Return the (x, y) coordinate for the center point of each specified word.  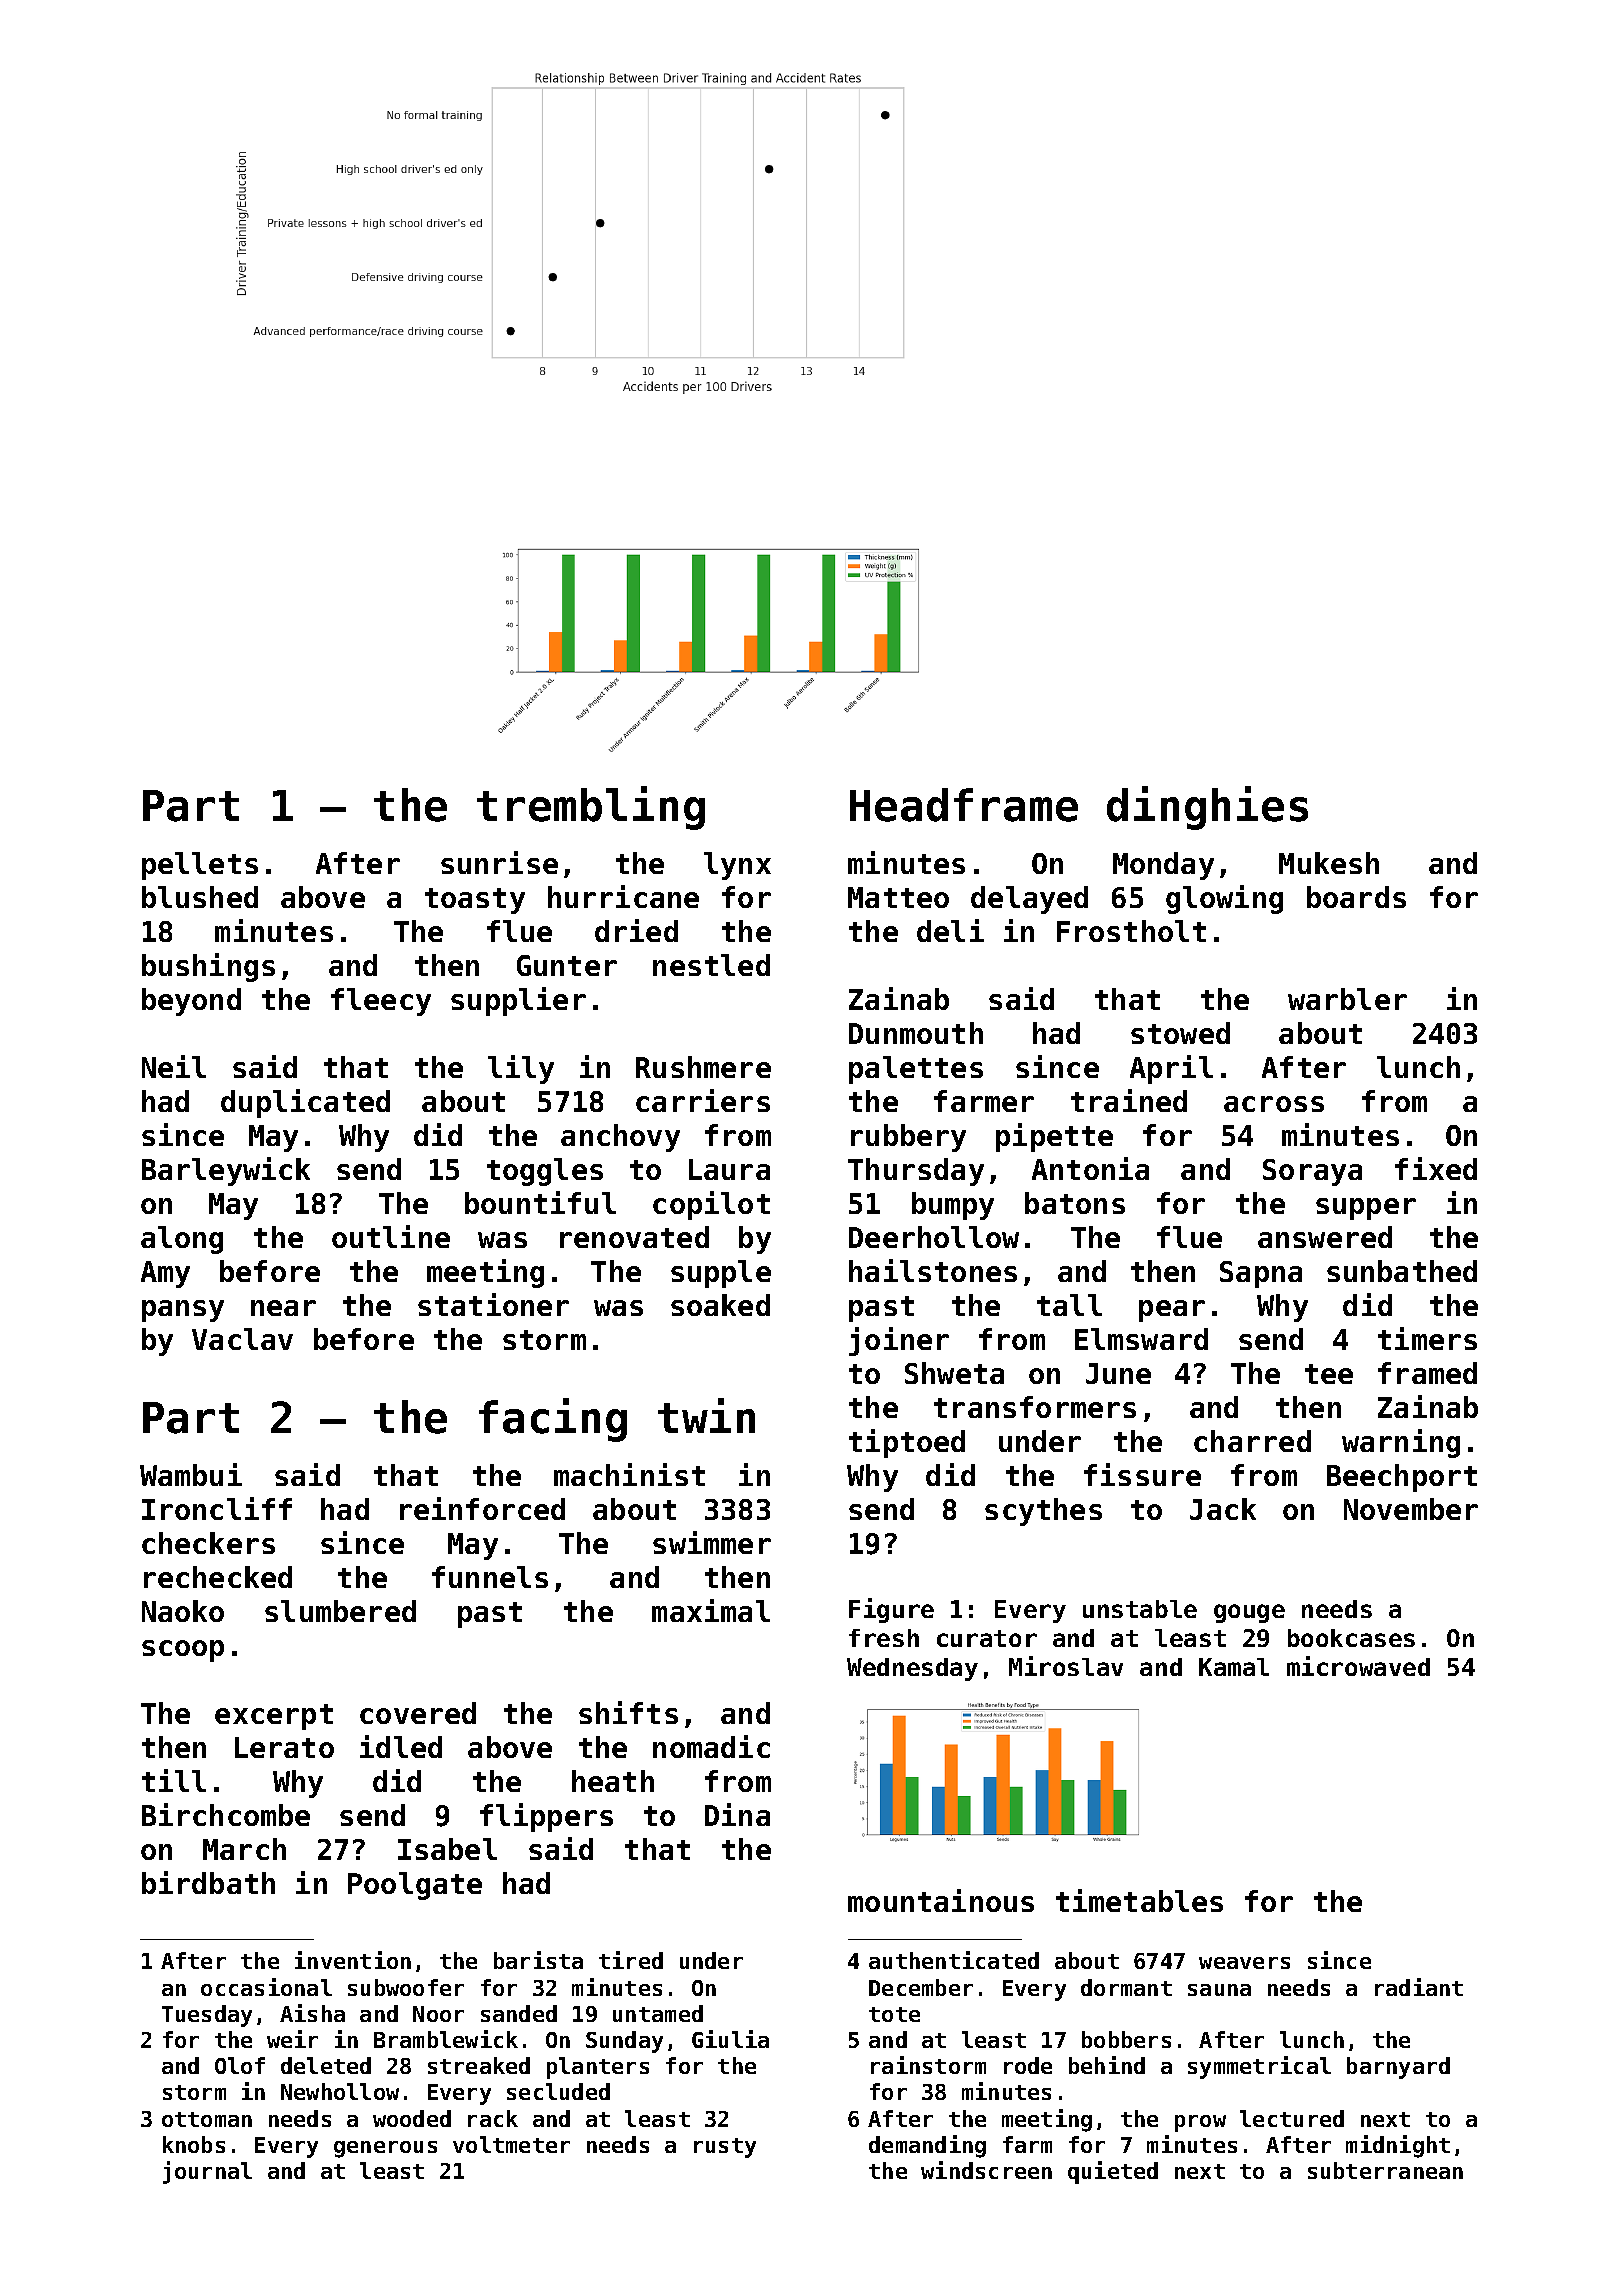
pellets (200, 866)
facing (553, 1420)
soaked (720, 1305)
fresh (884, 1638)
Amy (165, 1274)
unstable (1140, 1609)
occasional (266, 1987)
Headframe (964, 805)
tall (1069, 1305)
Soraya (1312, 1172)
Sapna (1261, 1274)
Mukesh (1329, 863)
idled (401, 1746)
